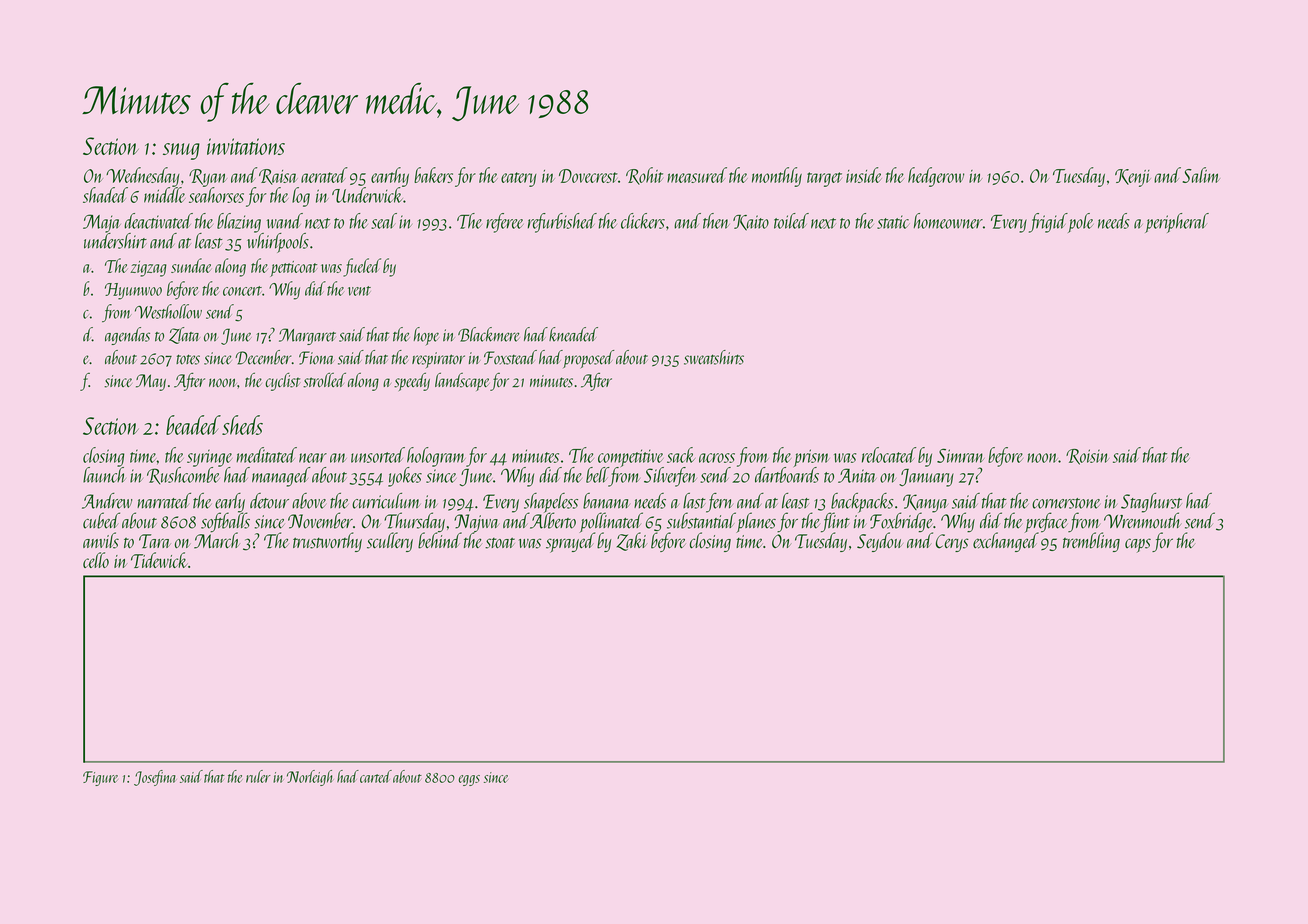  I want to click on prism, so click(812, 458).
